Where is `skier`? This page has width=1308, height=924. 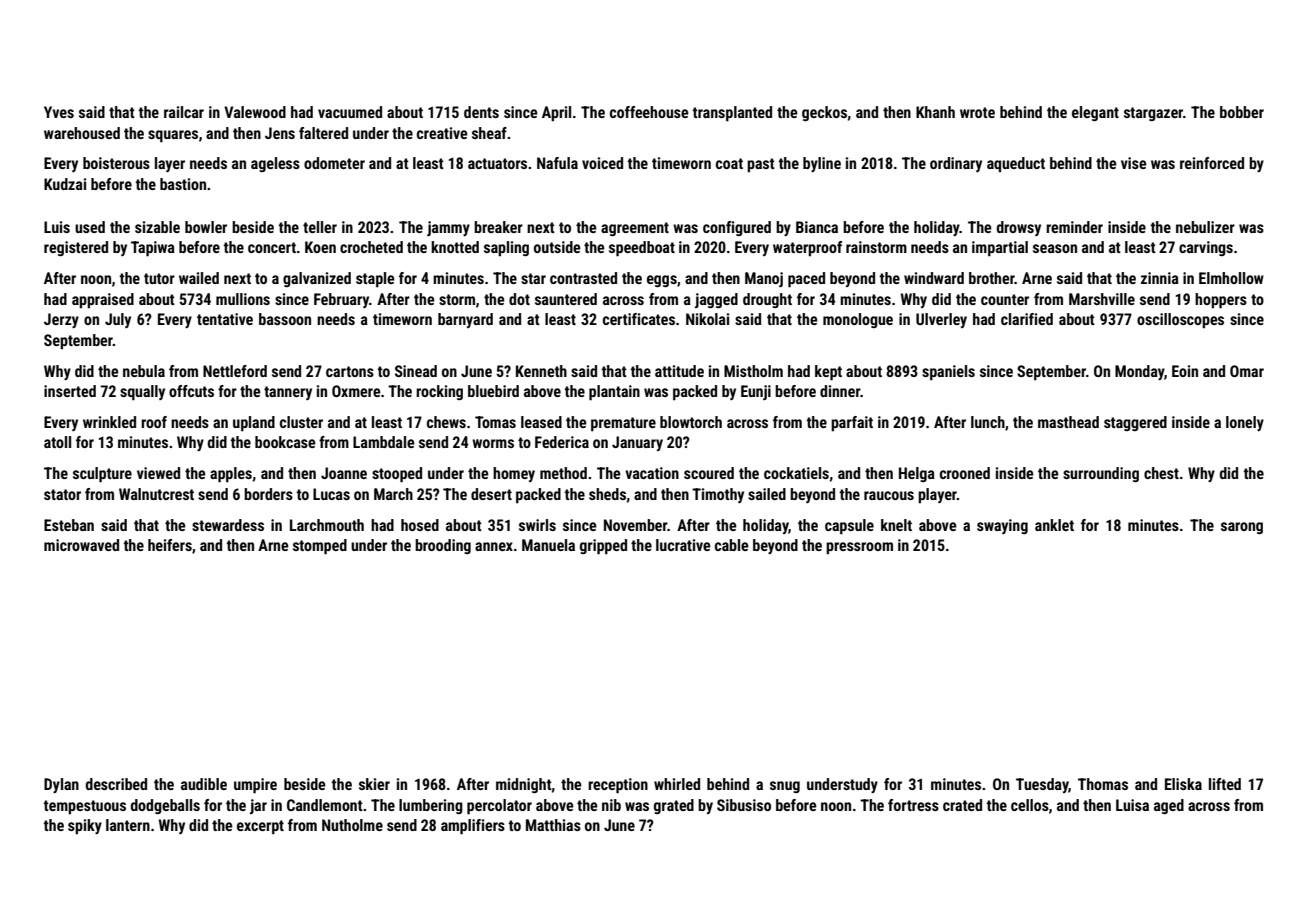 skier is located at coordinates (374, 784).
